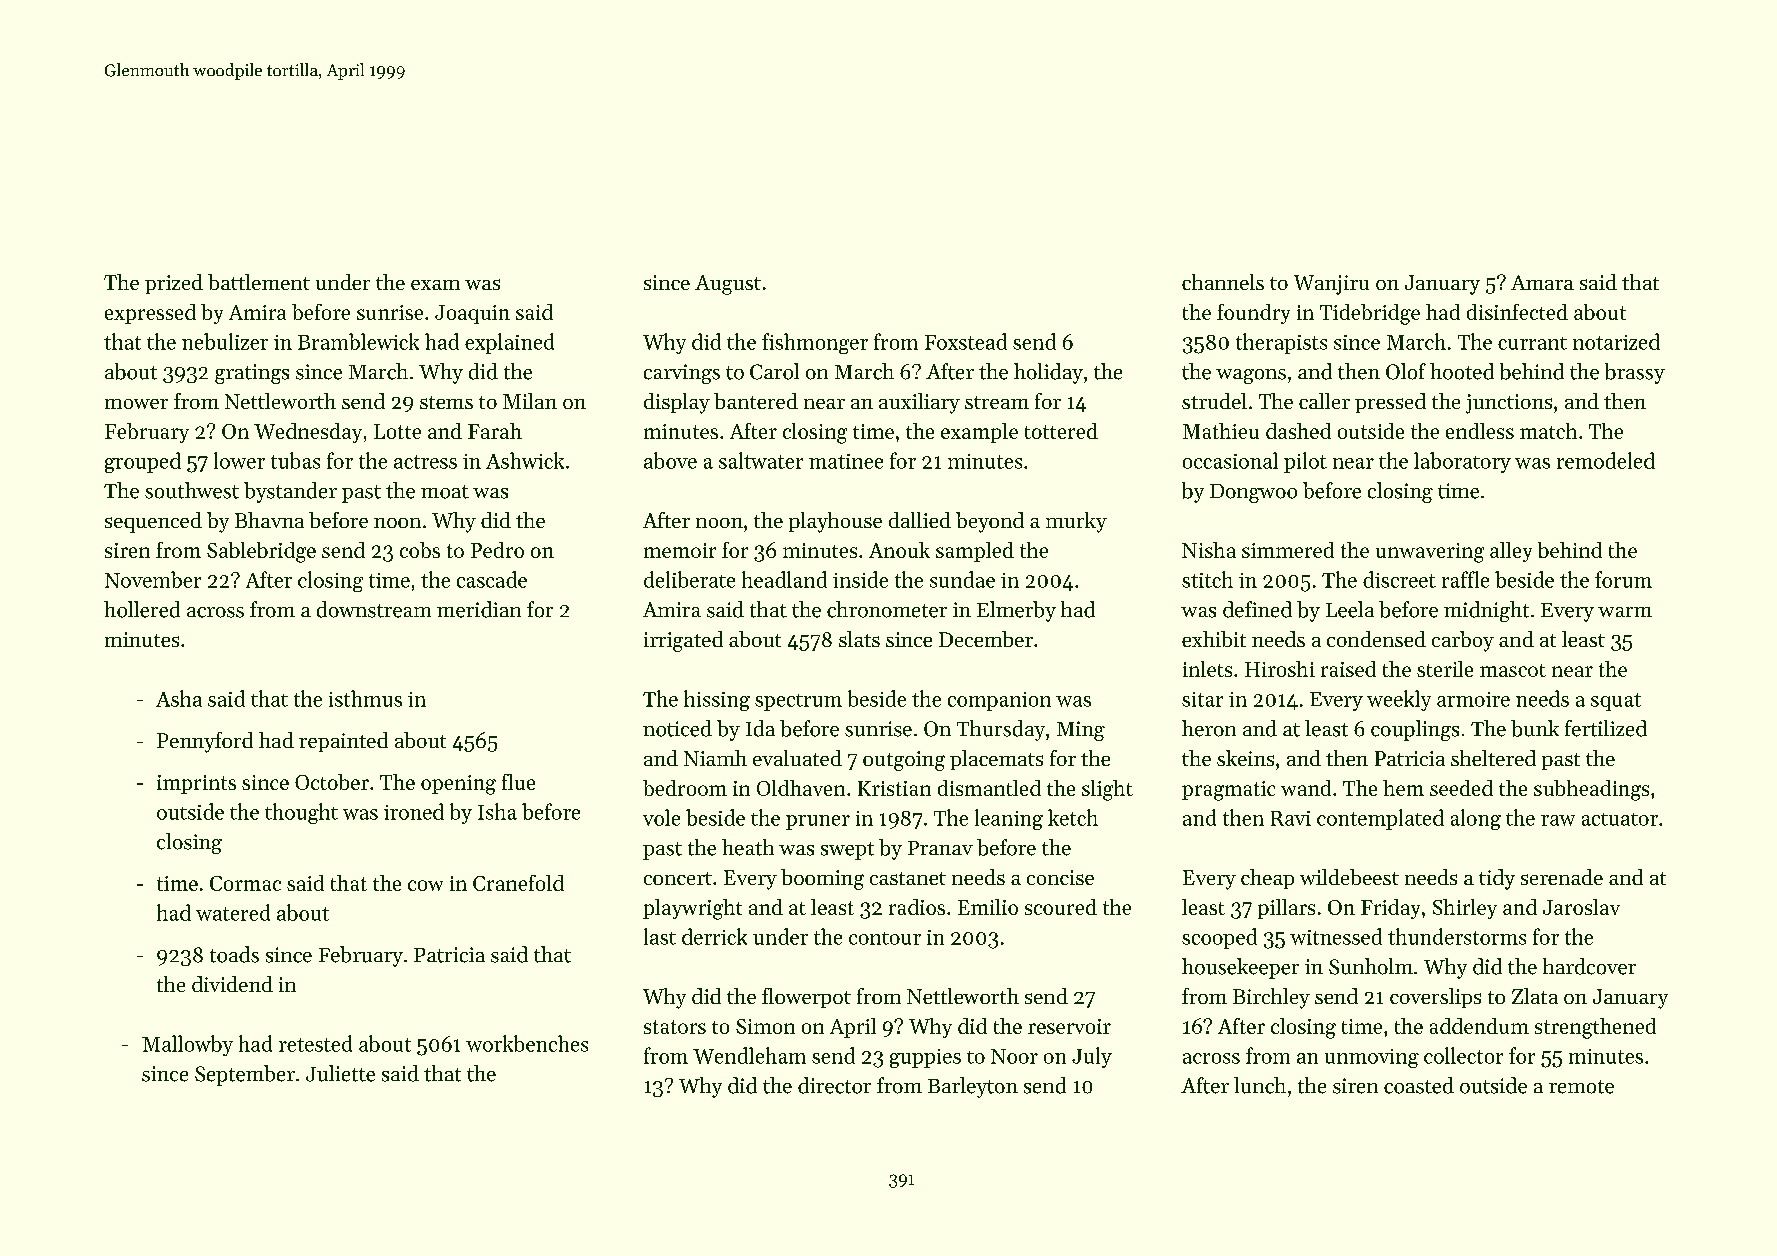 Image resolution: width=1777 pixels, height=1256 pixels. Describe the element at coordinates (1606, 460) in the screenshot. I see `remodeled` at that location.
